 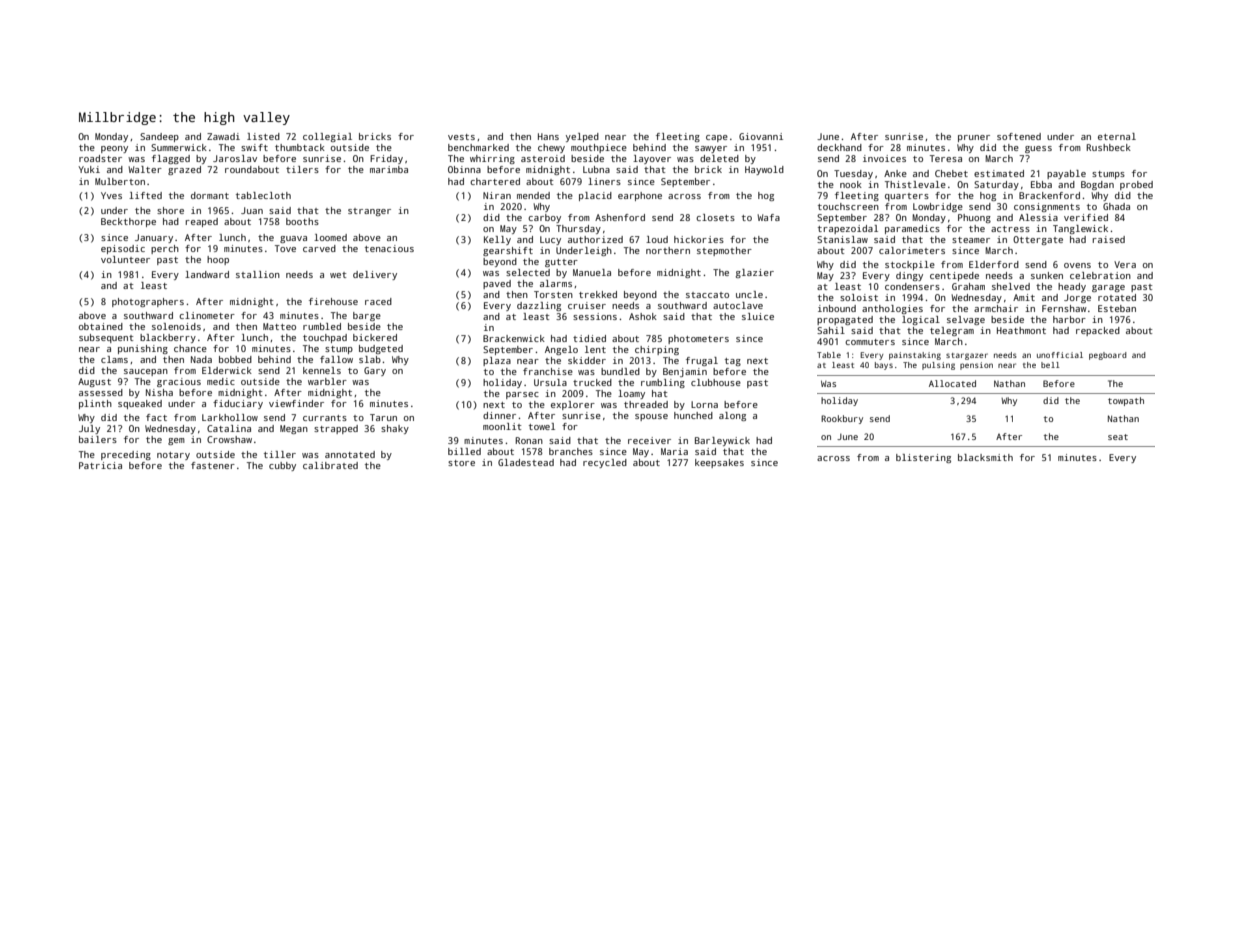 I want to click on unofficial, so click(x=1060, y=355).
